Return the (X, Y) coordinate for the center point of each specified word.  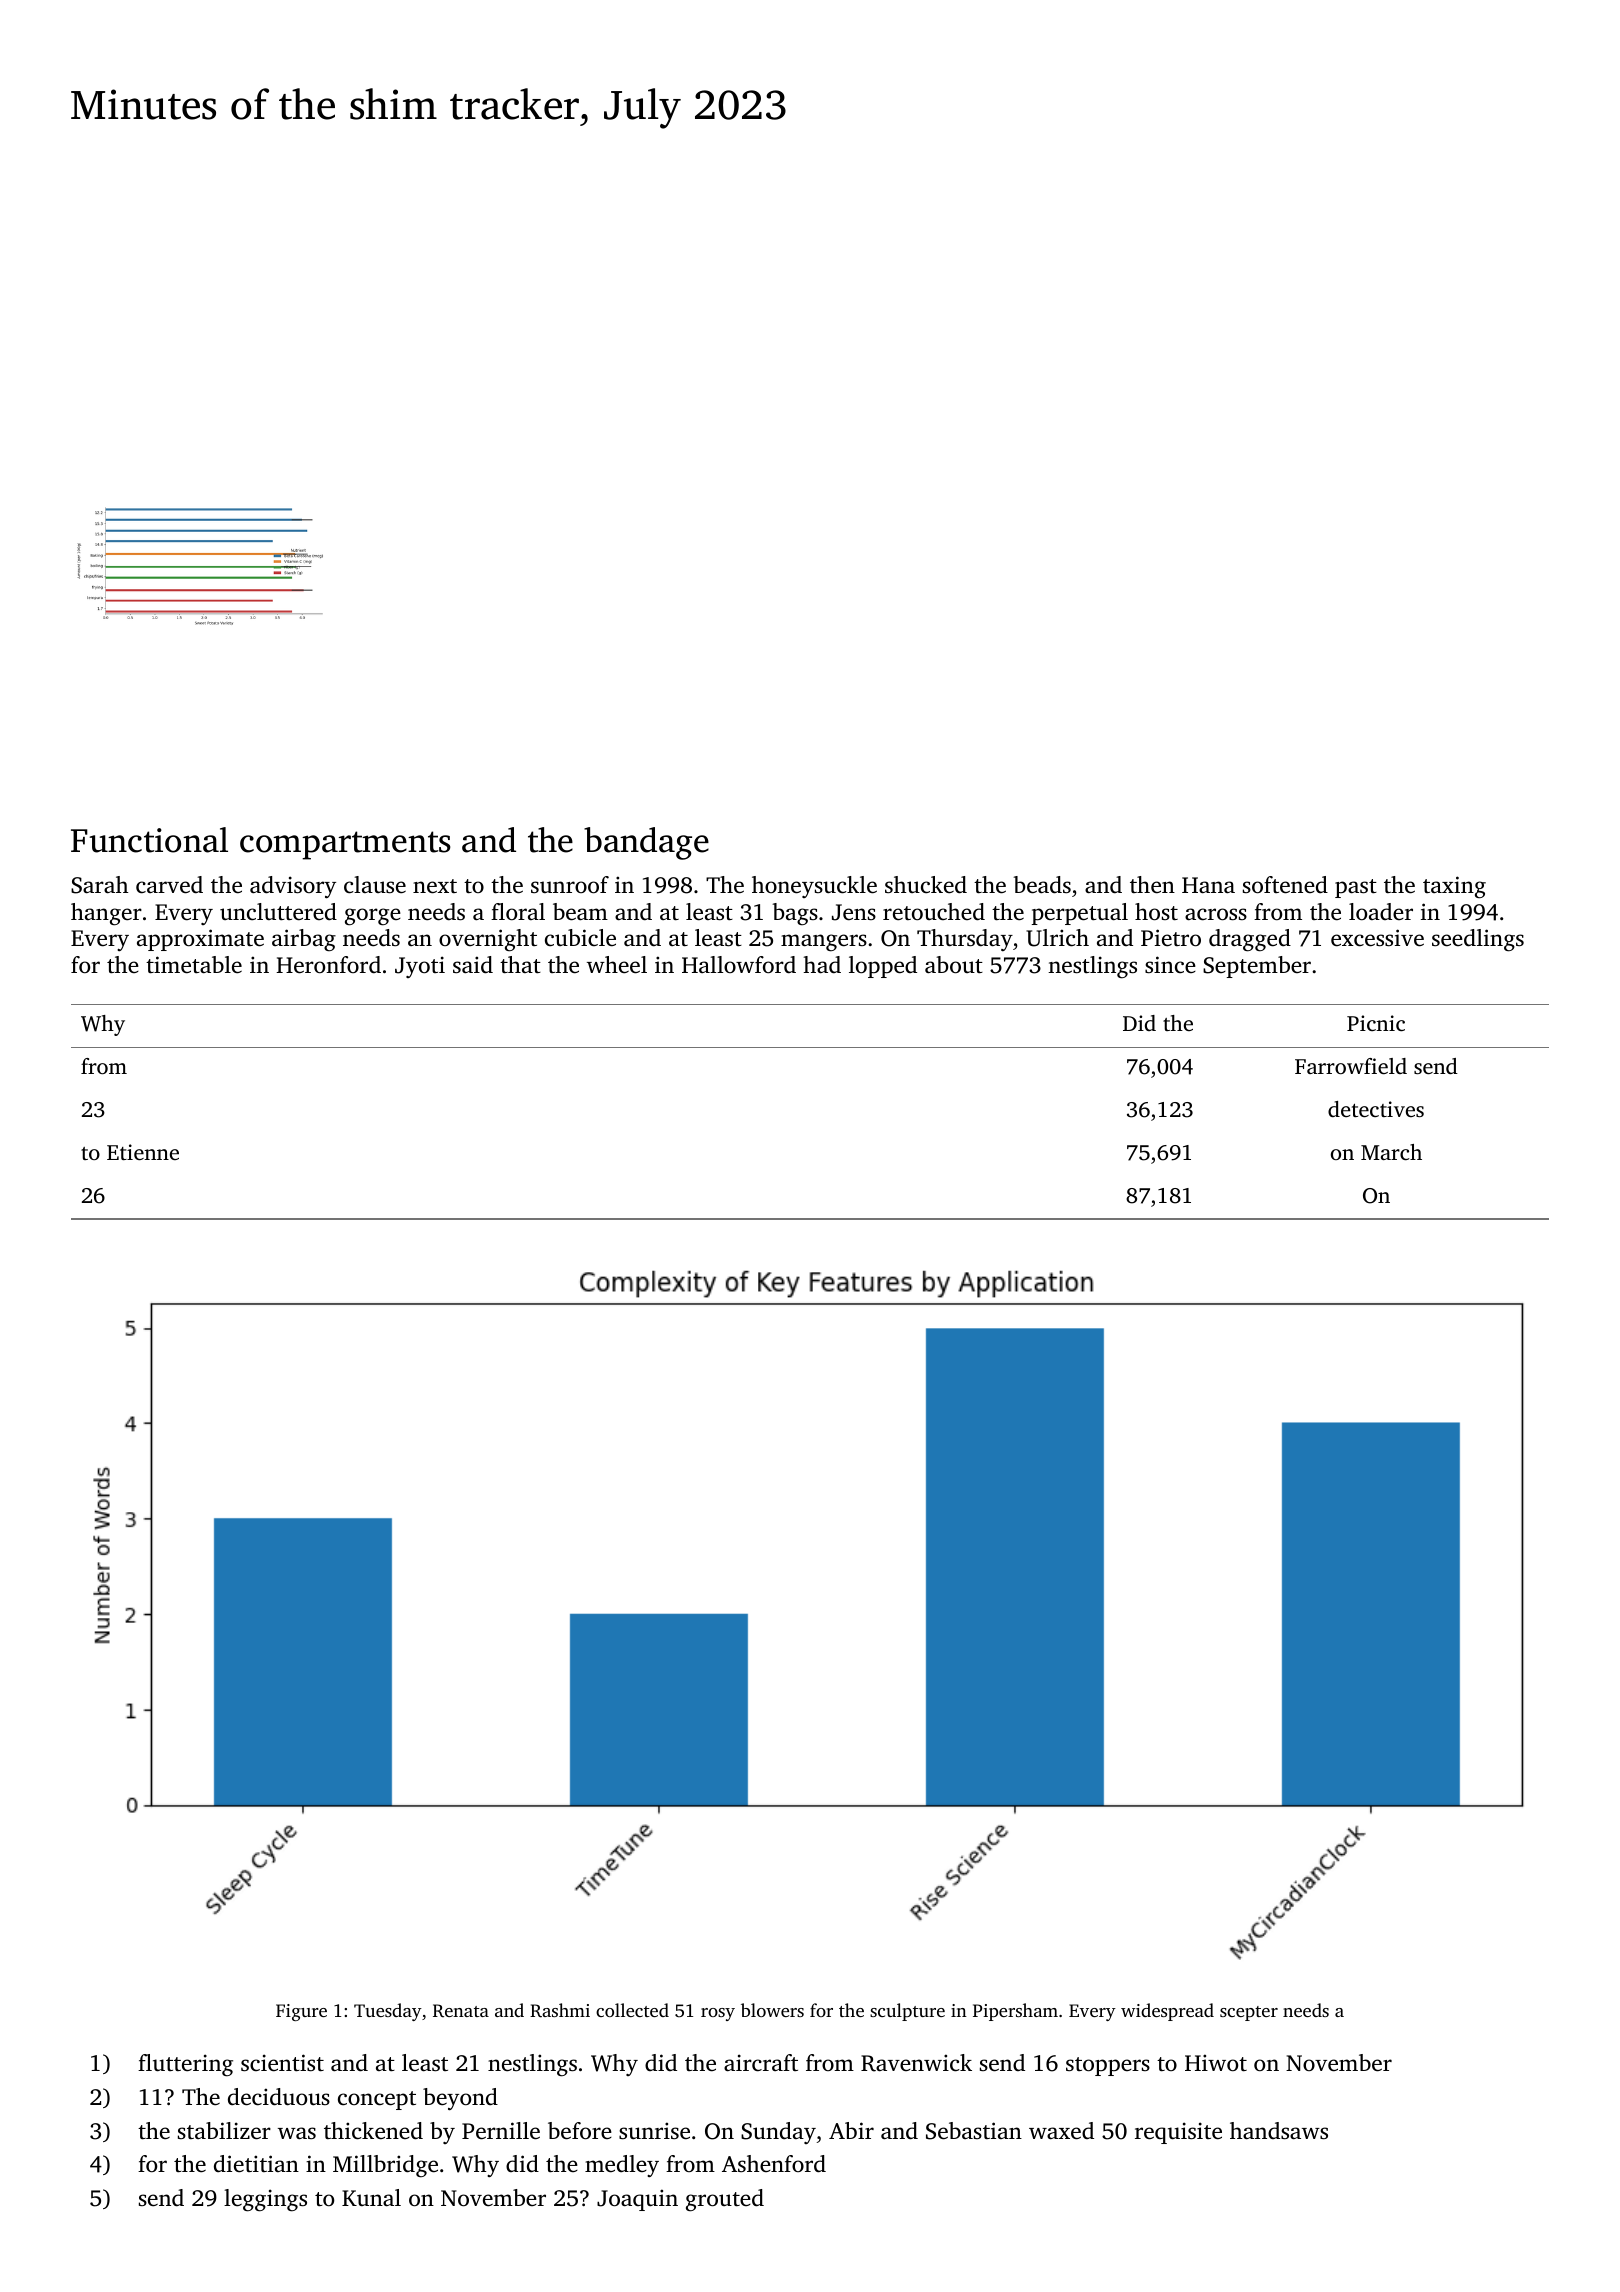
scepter (1249, 2013)
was (297, 2133)
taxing (1454, 887)
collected (632, 2010)
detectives (1376, 1109)
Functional (149, 840)
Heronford (328, 965)
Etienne (143, 1152)
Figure (301, 2012)
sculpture (907, 2012)
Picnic (1376, 1023)
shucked (926, 885)
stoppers (1108, 2066)
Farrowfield (1351, 1066)
